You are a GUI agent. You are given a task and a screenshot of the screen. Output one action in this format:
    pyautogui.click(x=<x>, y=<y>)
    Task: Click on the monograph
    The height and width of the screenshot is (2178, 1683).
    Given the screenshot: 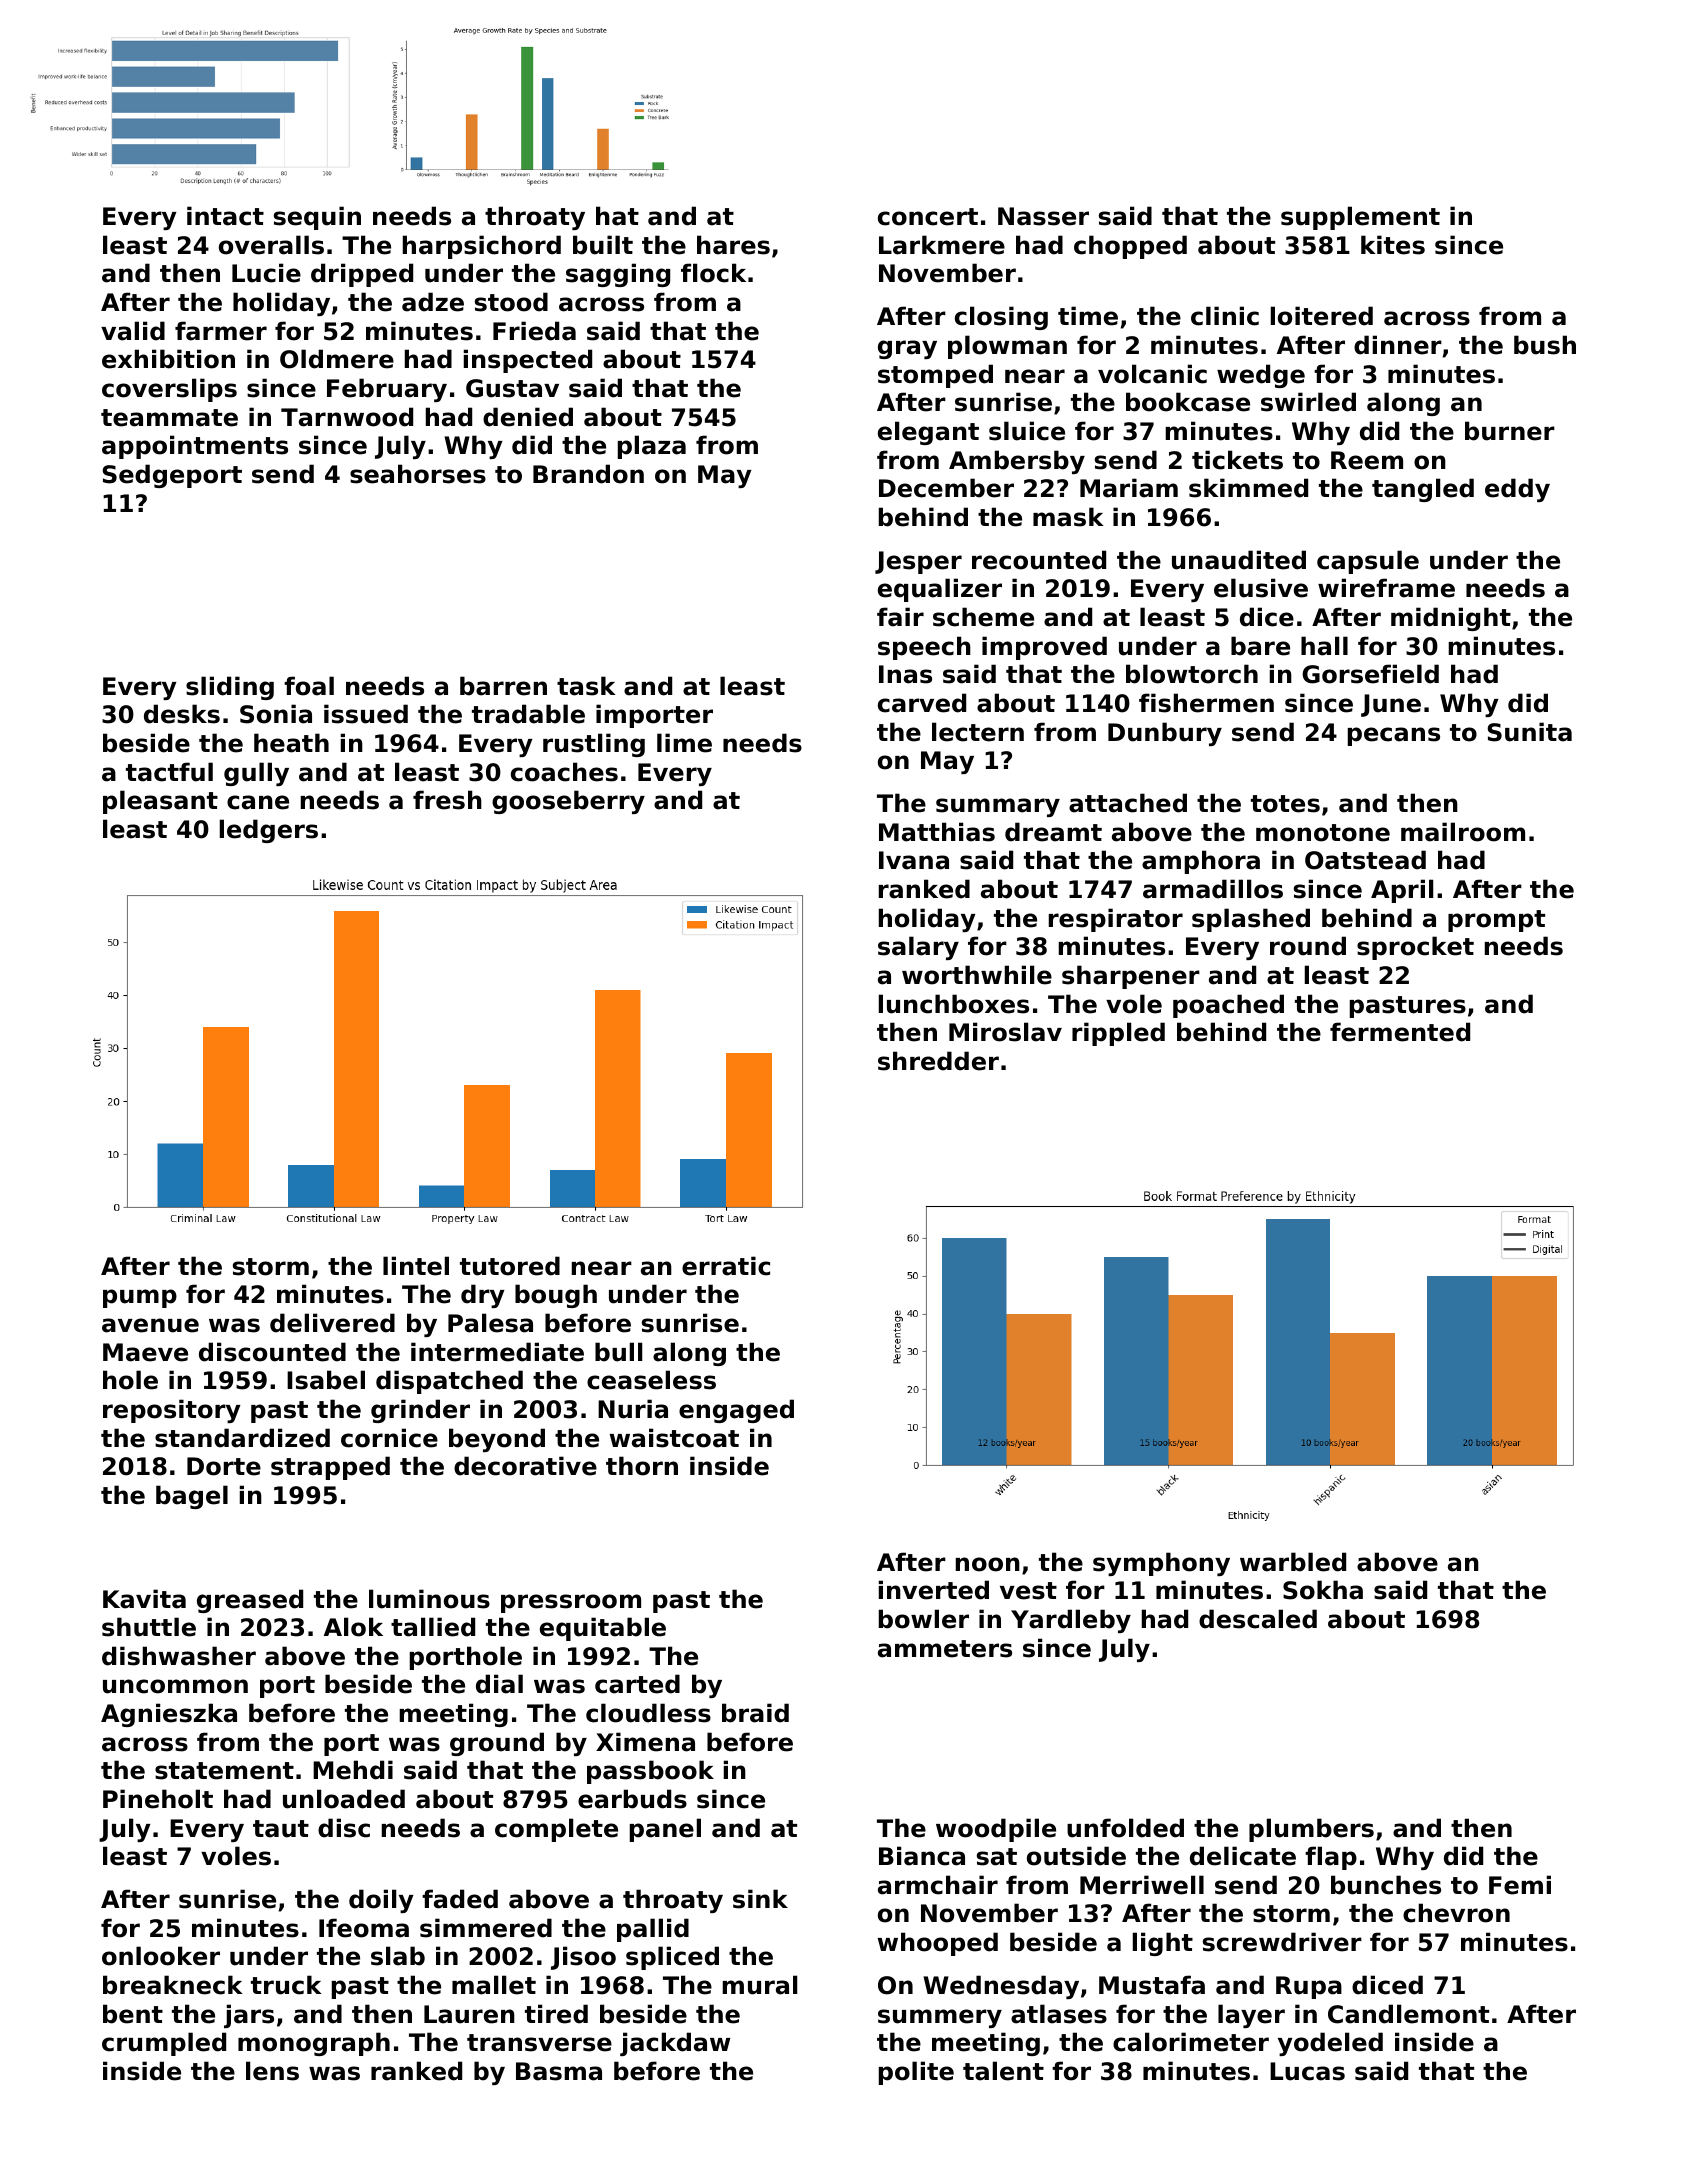 What is the action you would take?
    pyautogui.click(x=314, y=2044)
